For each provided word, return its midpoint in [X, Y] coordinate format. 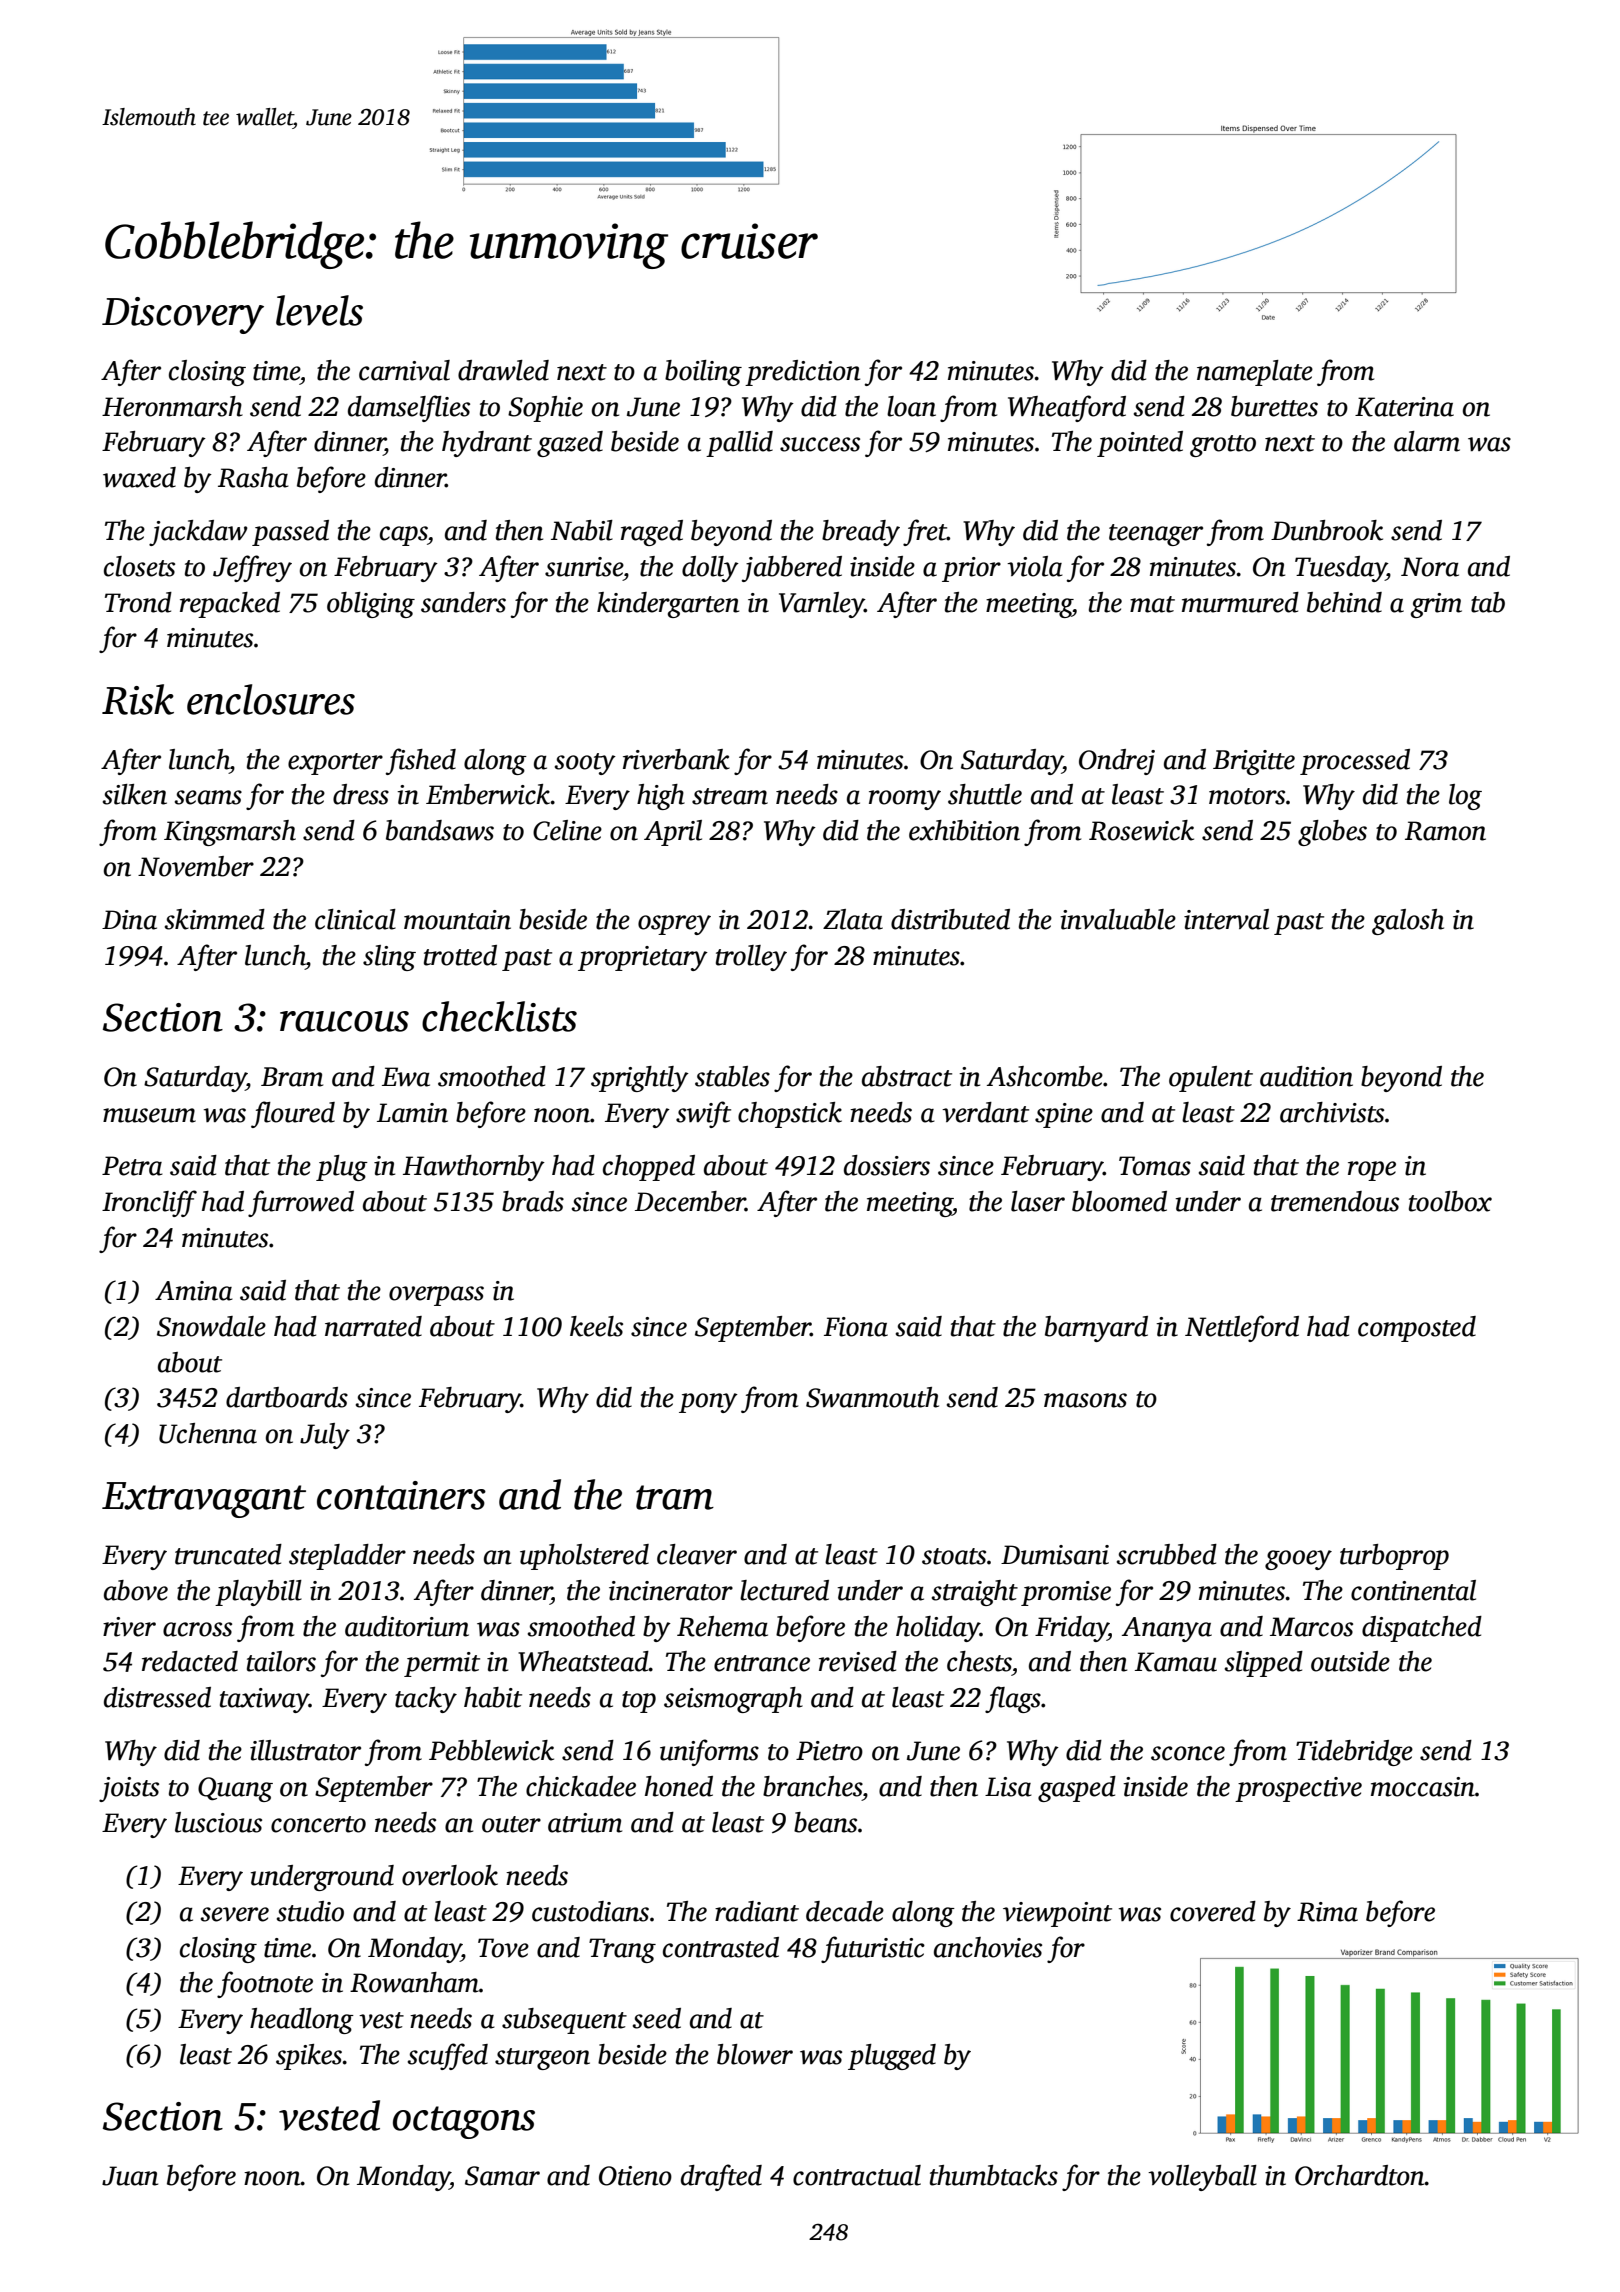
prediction [802, 373]
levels [319, 310]
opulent [1211, 1079]
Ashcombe [1045, 1076]
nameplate [1255, 373]
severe [234, 1914]
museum [149, 1115]
